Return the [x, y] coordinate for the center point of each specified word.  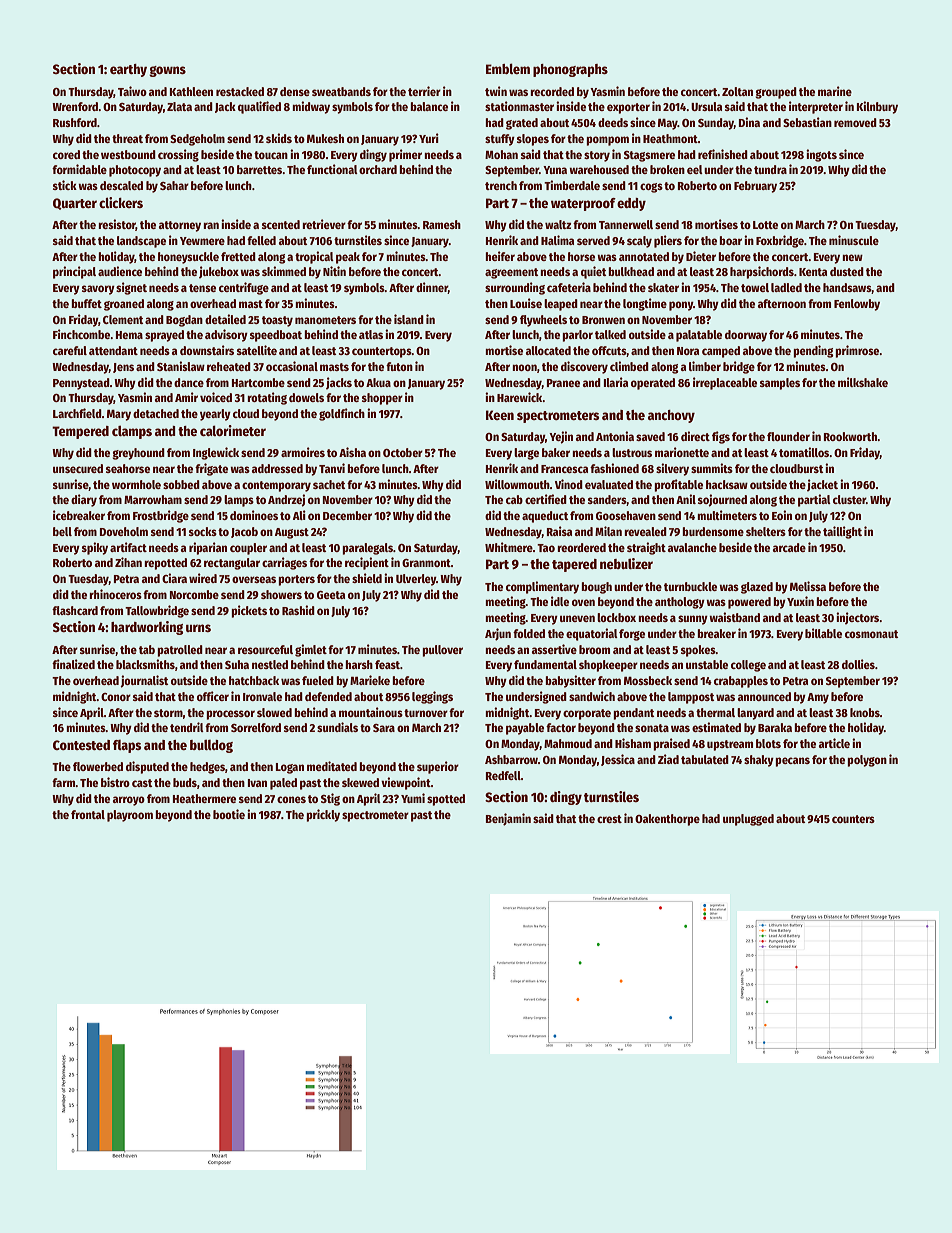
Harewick [519, 397]
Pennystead [81, 384]
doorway [746, 336]
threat [127, 138]
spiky [95, 548]
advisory [226, 335]
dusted [847, 271]
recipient [367, 563]
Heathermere [204, 798]
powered [749, 603]
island [409, 319]
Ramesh [442, 224]
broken [667, 169]
